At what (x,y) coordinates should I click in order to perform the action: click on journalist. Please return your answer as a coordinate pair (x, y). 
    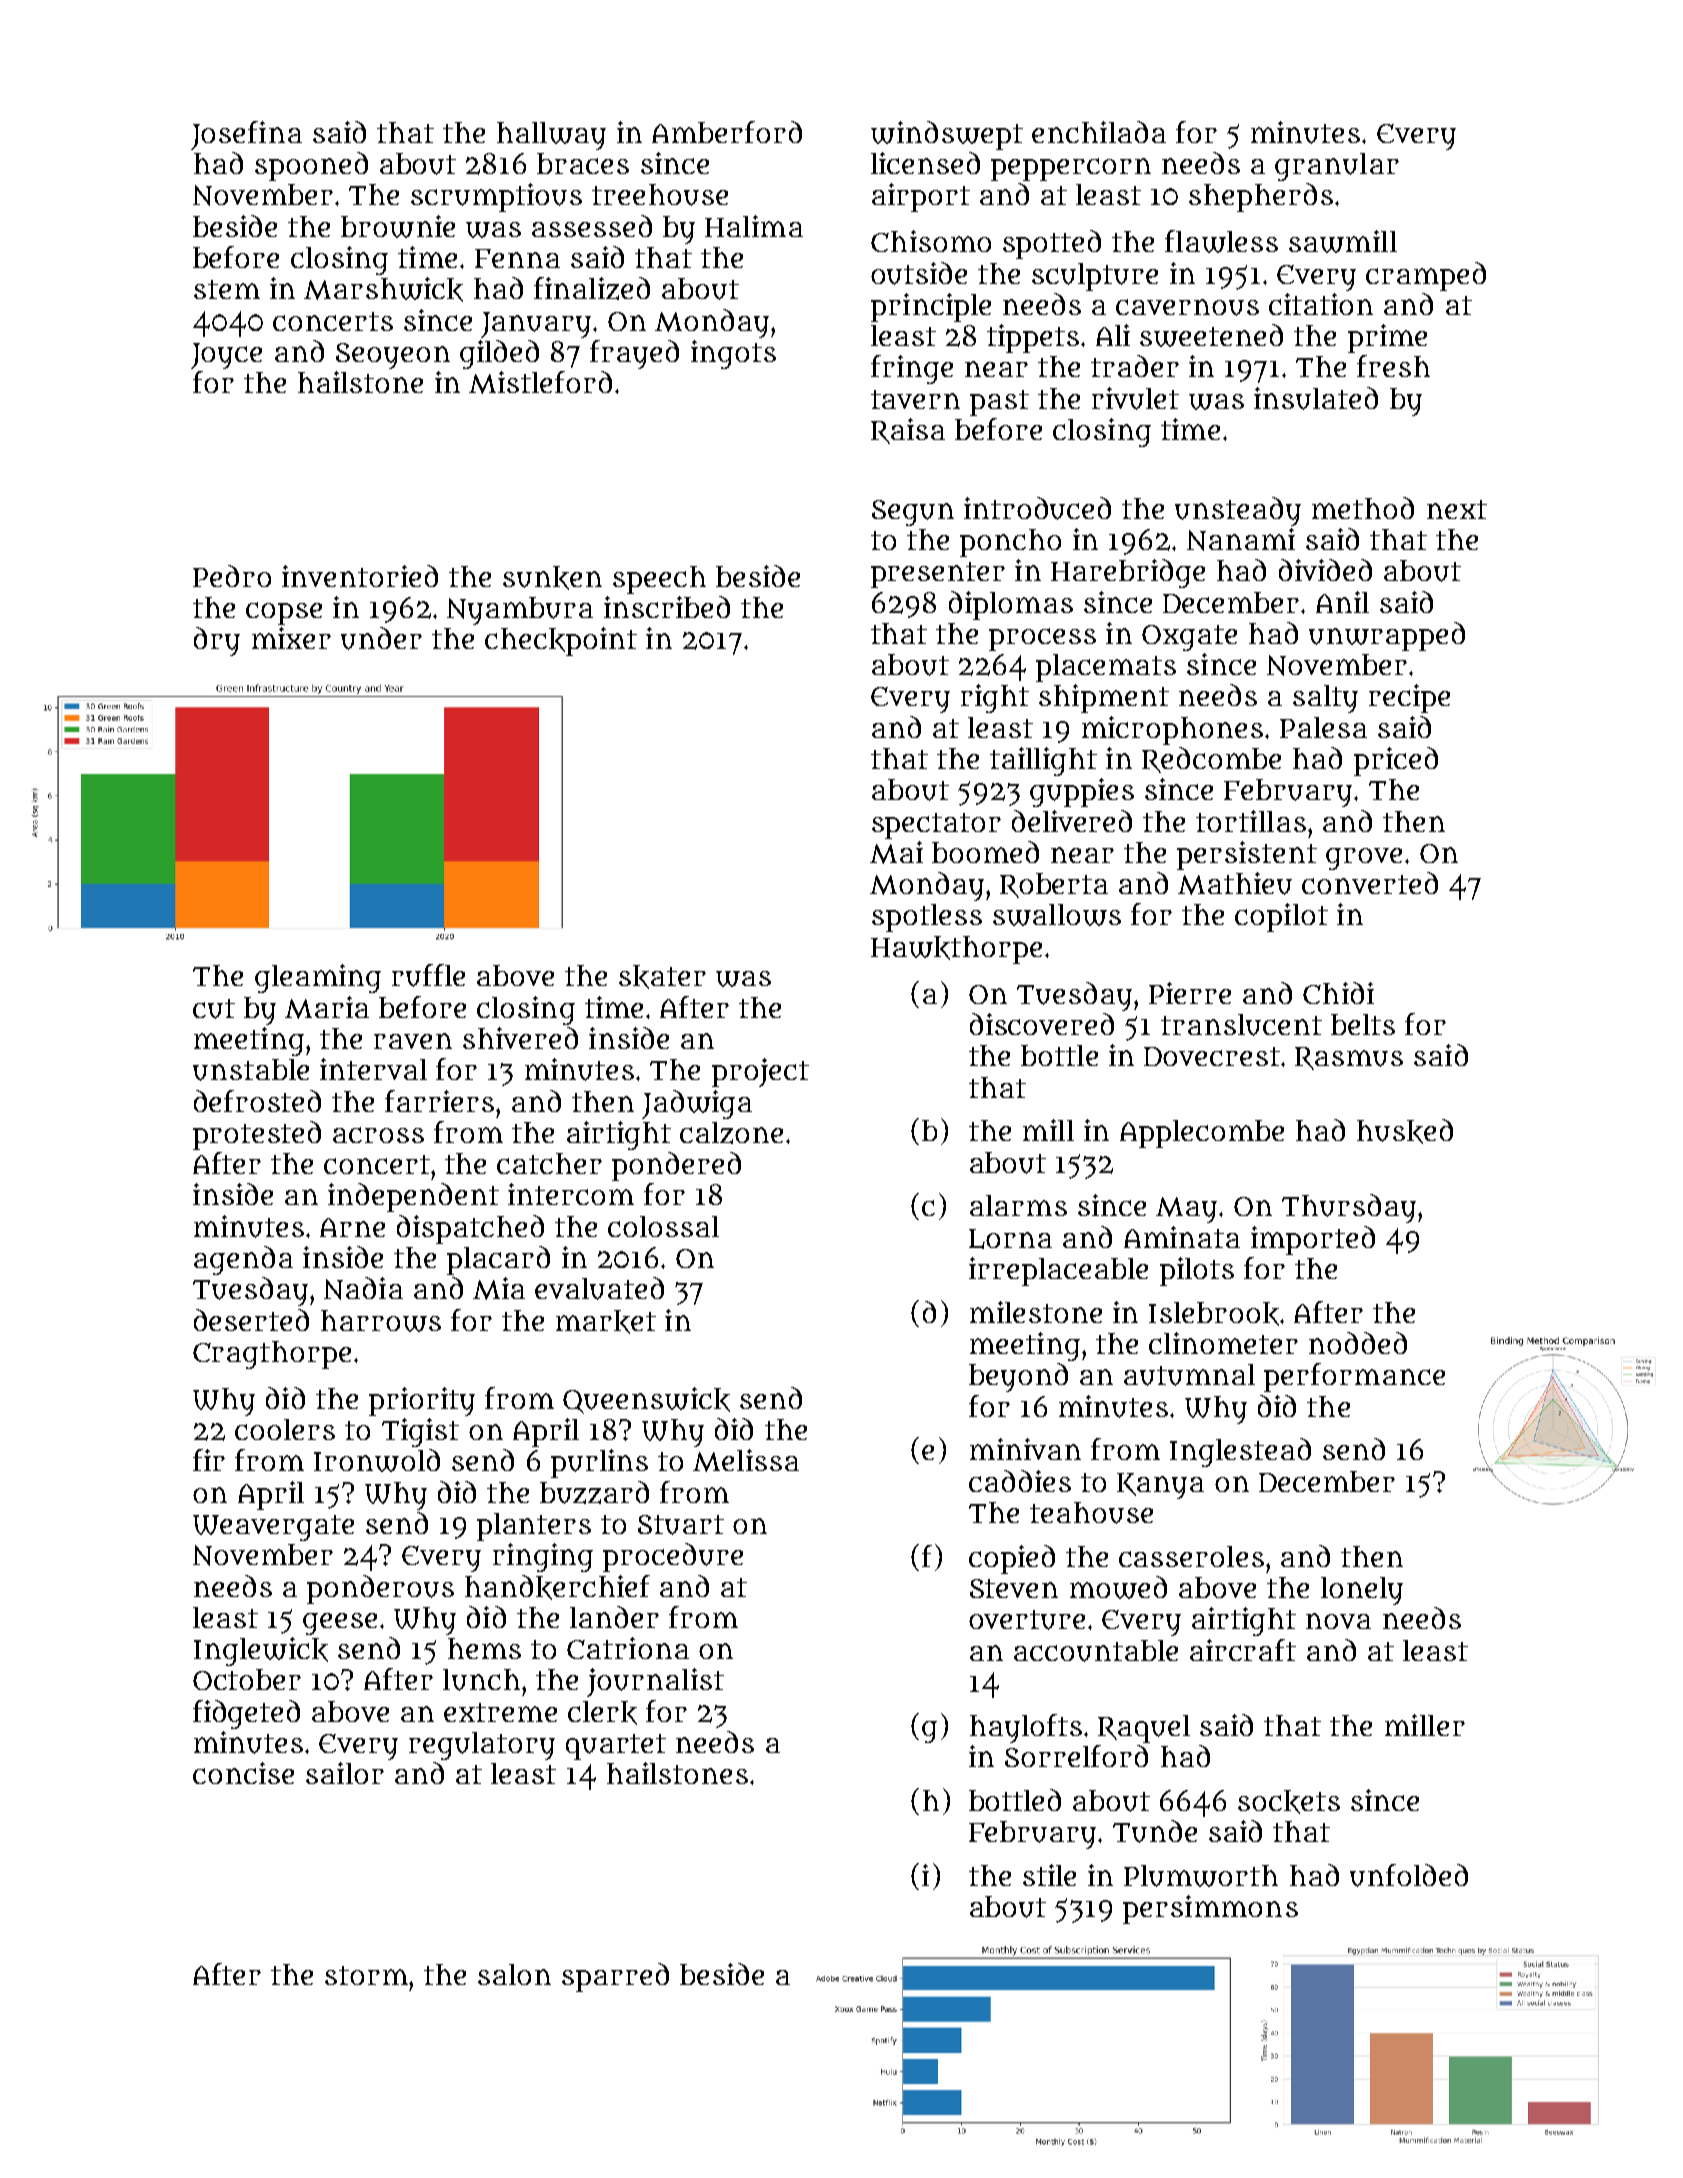
    Looking at the image, I should click on (655, 1682).
